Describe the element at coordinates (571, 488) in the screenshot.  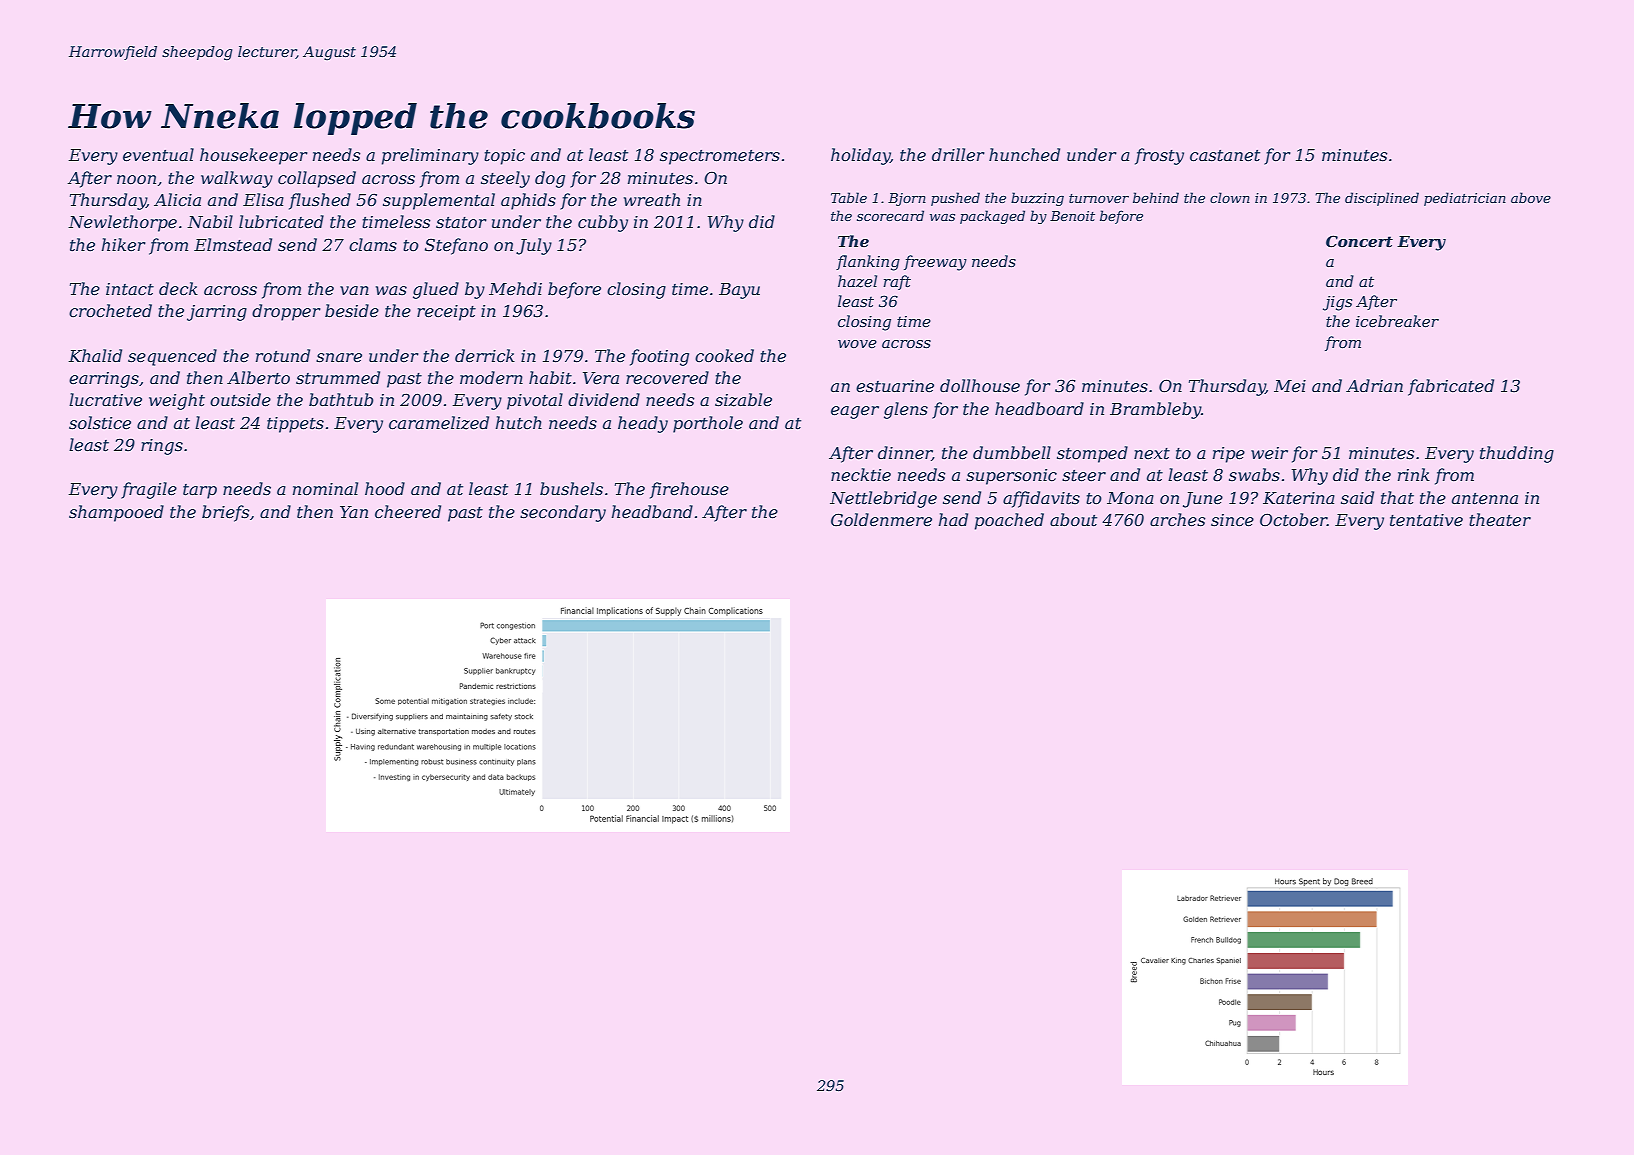
I see `bushels` at that location.
